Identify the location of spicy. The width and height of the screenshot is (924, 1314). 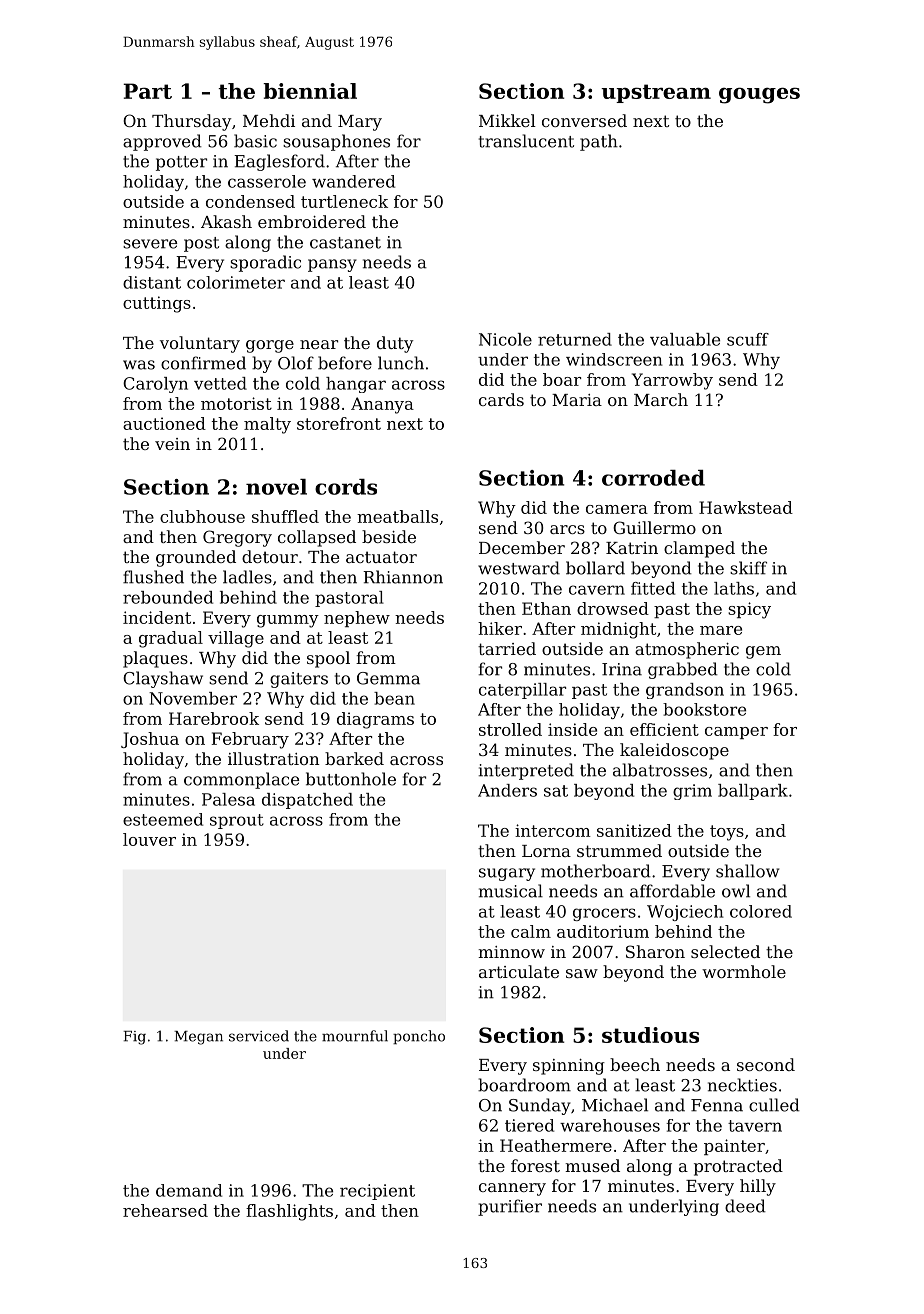
(749, 610).
